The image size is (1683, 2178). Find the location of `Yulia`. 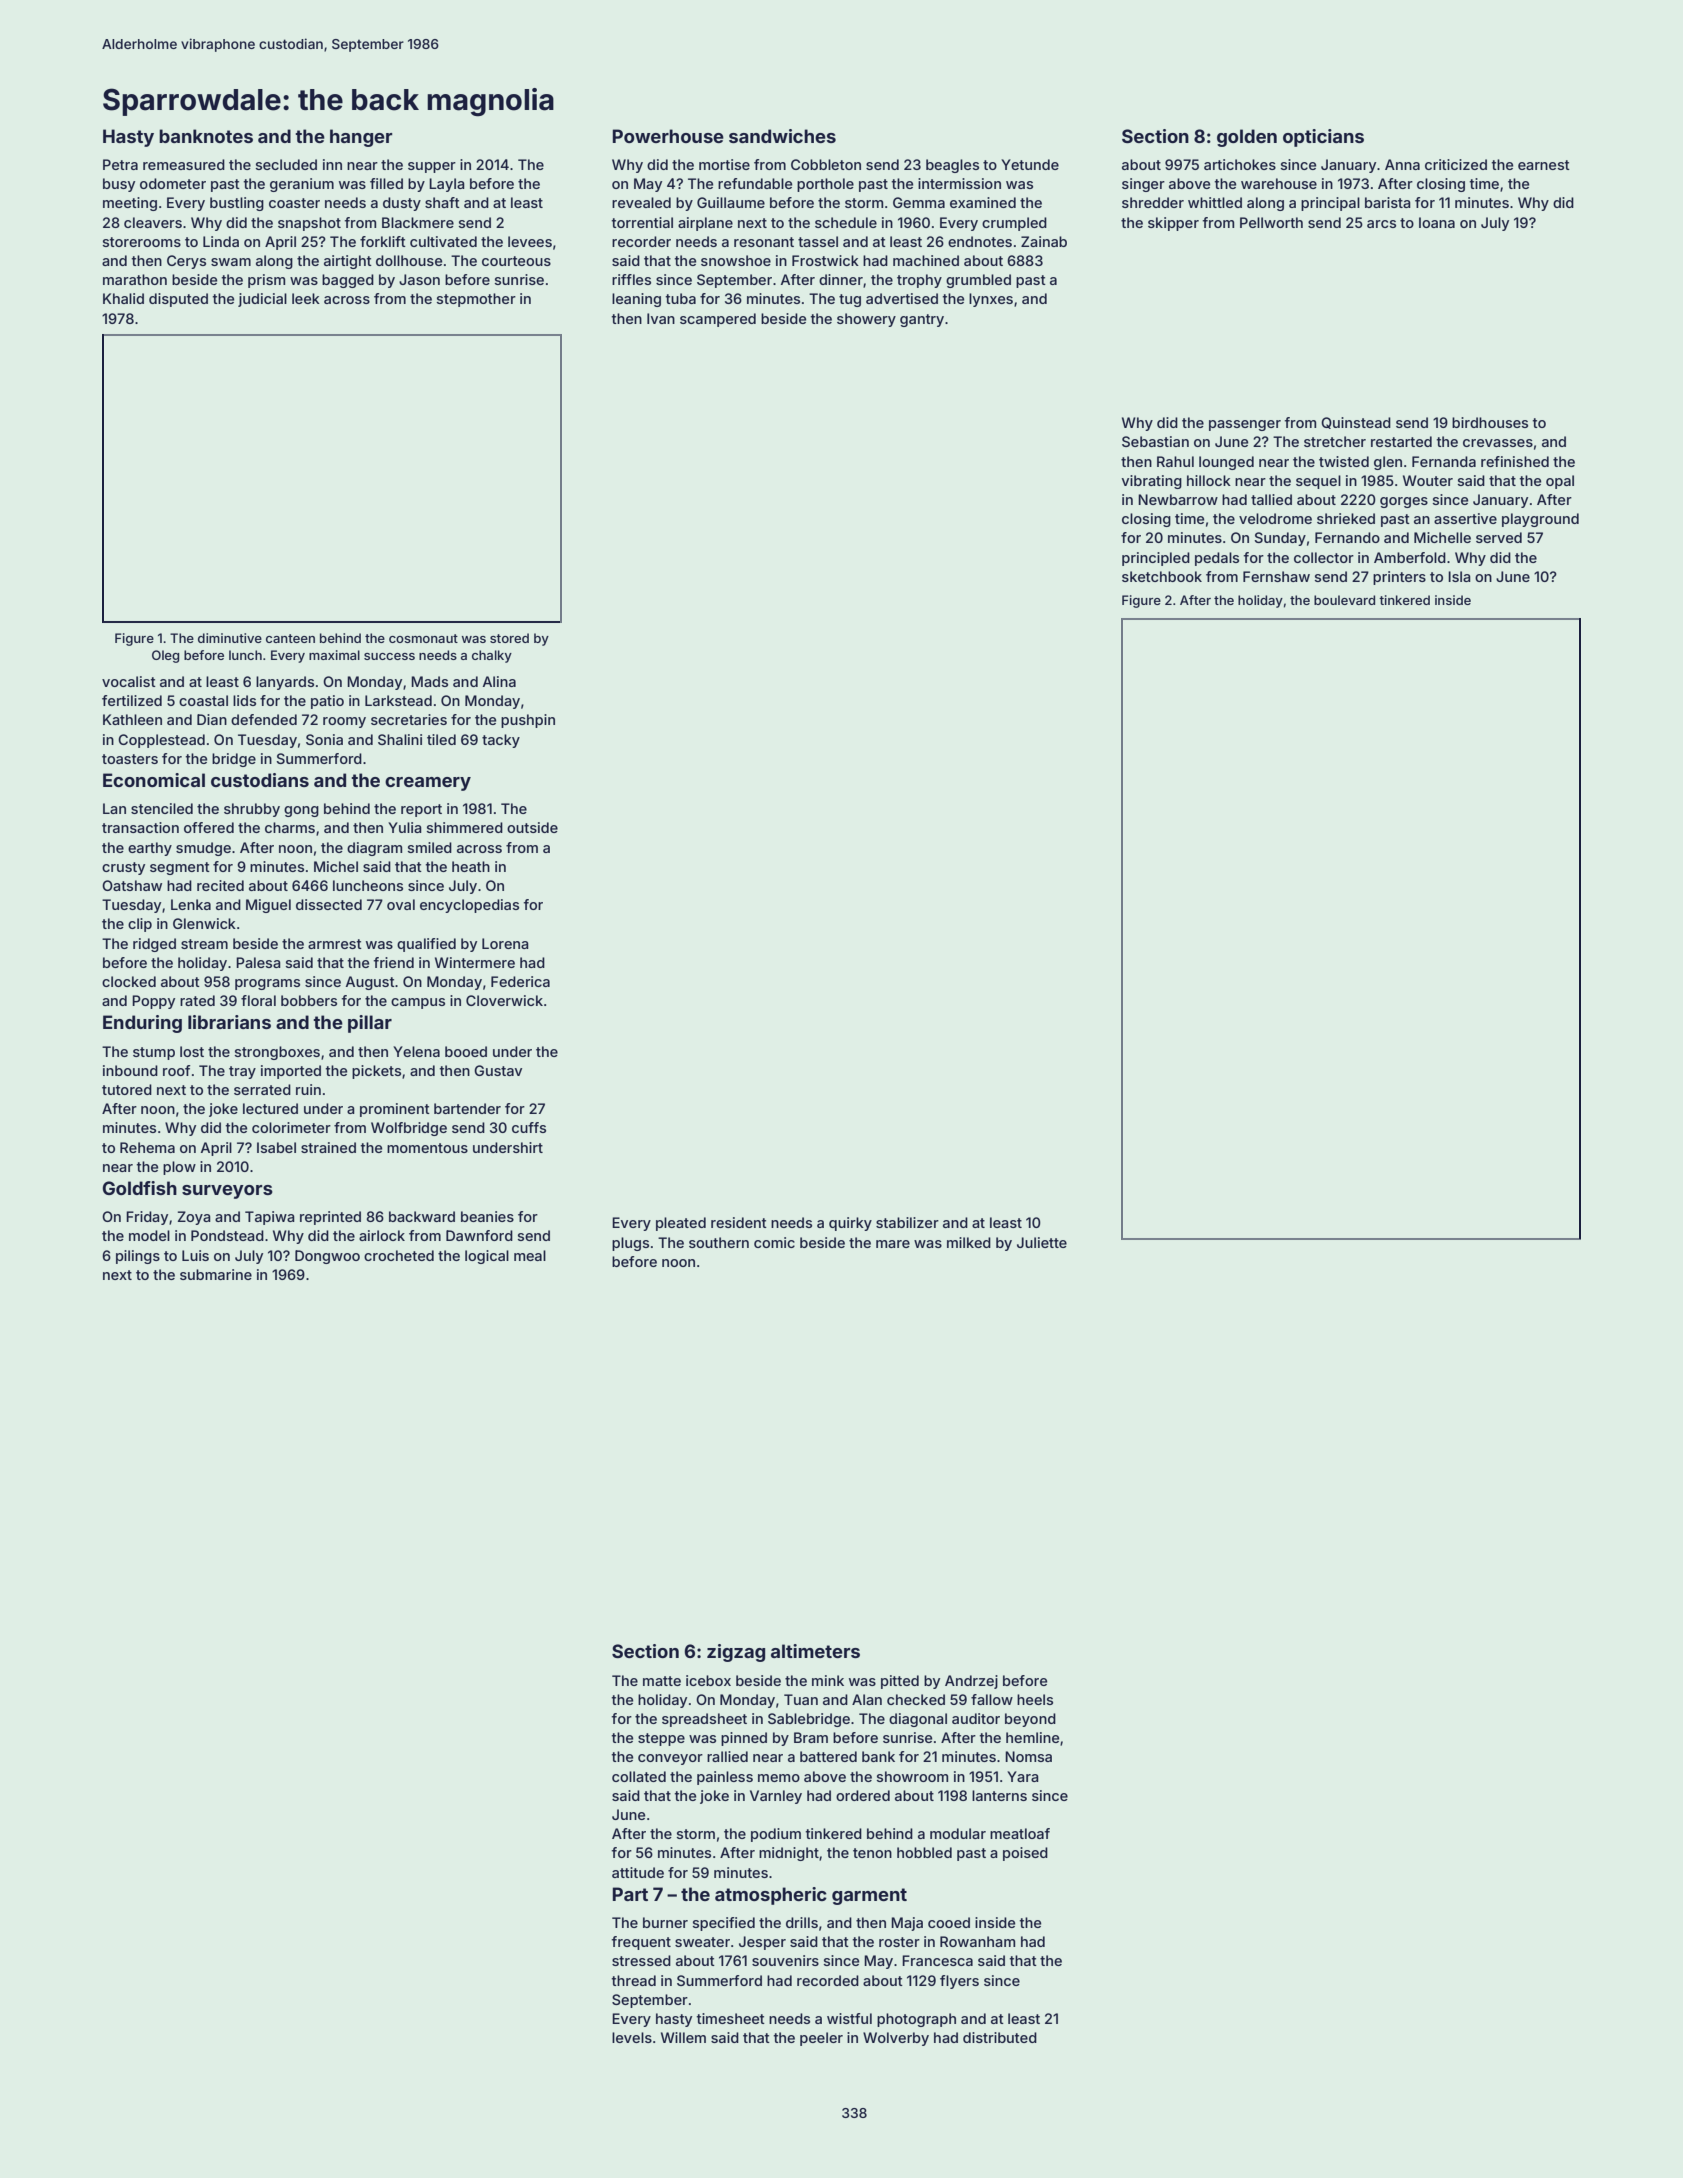

Yulia is located at coordinates (405, 827).
